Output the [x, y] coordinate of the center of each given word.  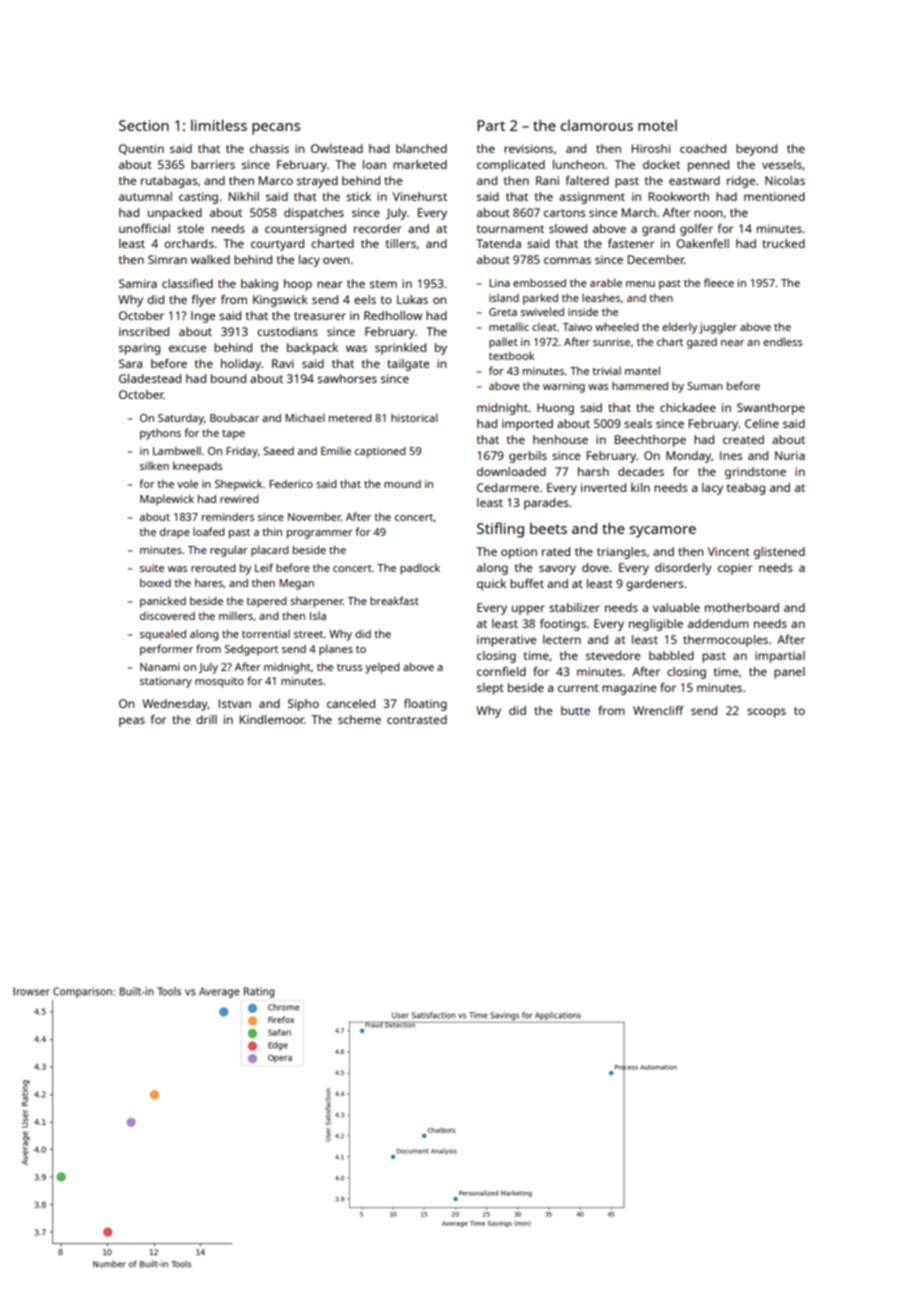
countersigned [305, 230]
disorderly [683, 569]
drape [175, 533]
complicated [511, 166]
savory [557, 570]
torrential [266, 633]
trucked [783, 243]
